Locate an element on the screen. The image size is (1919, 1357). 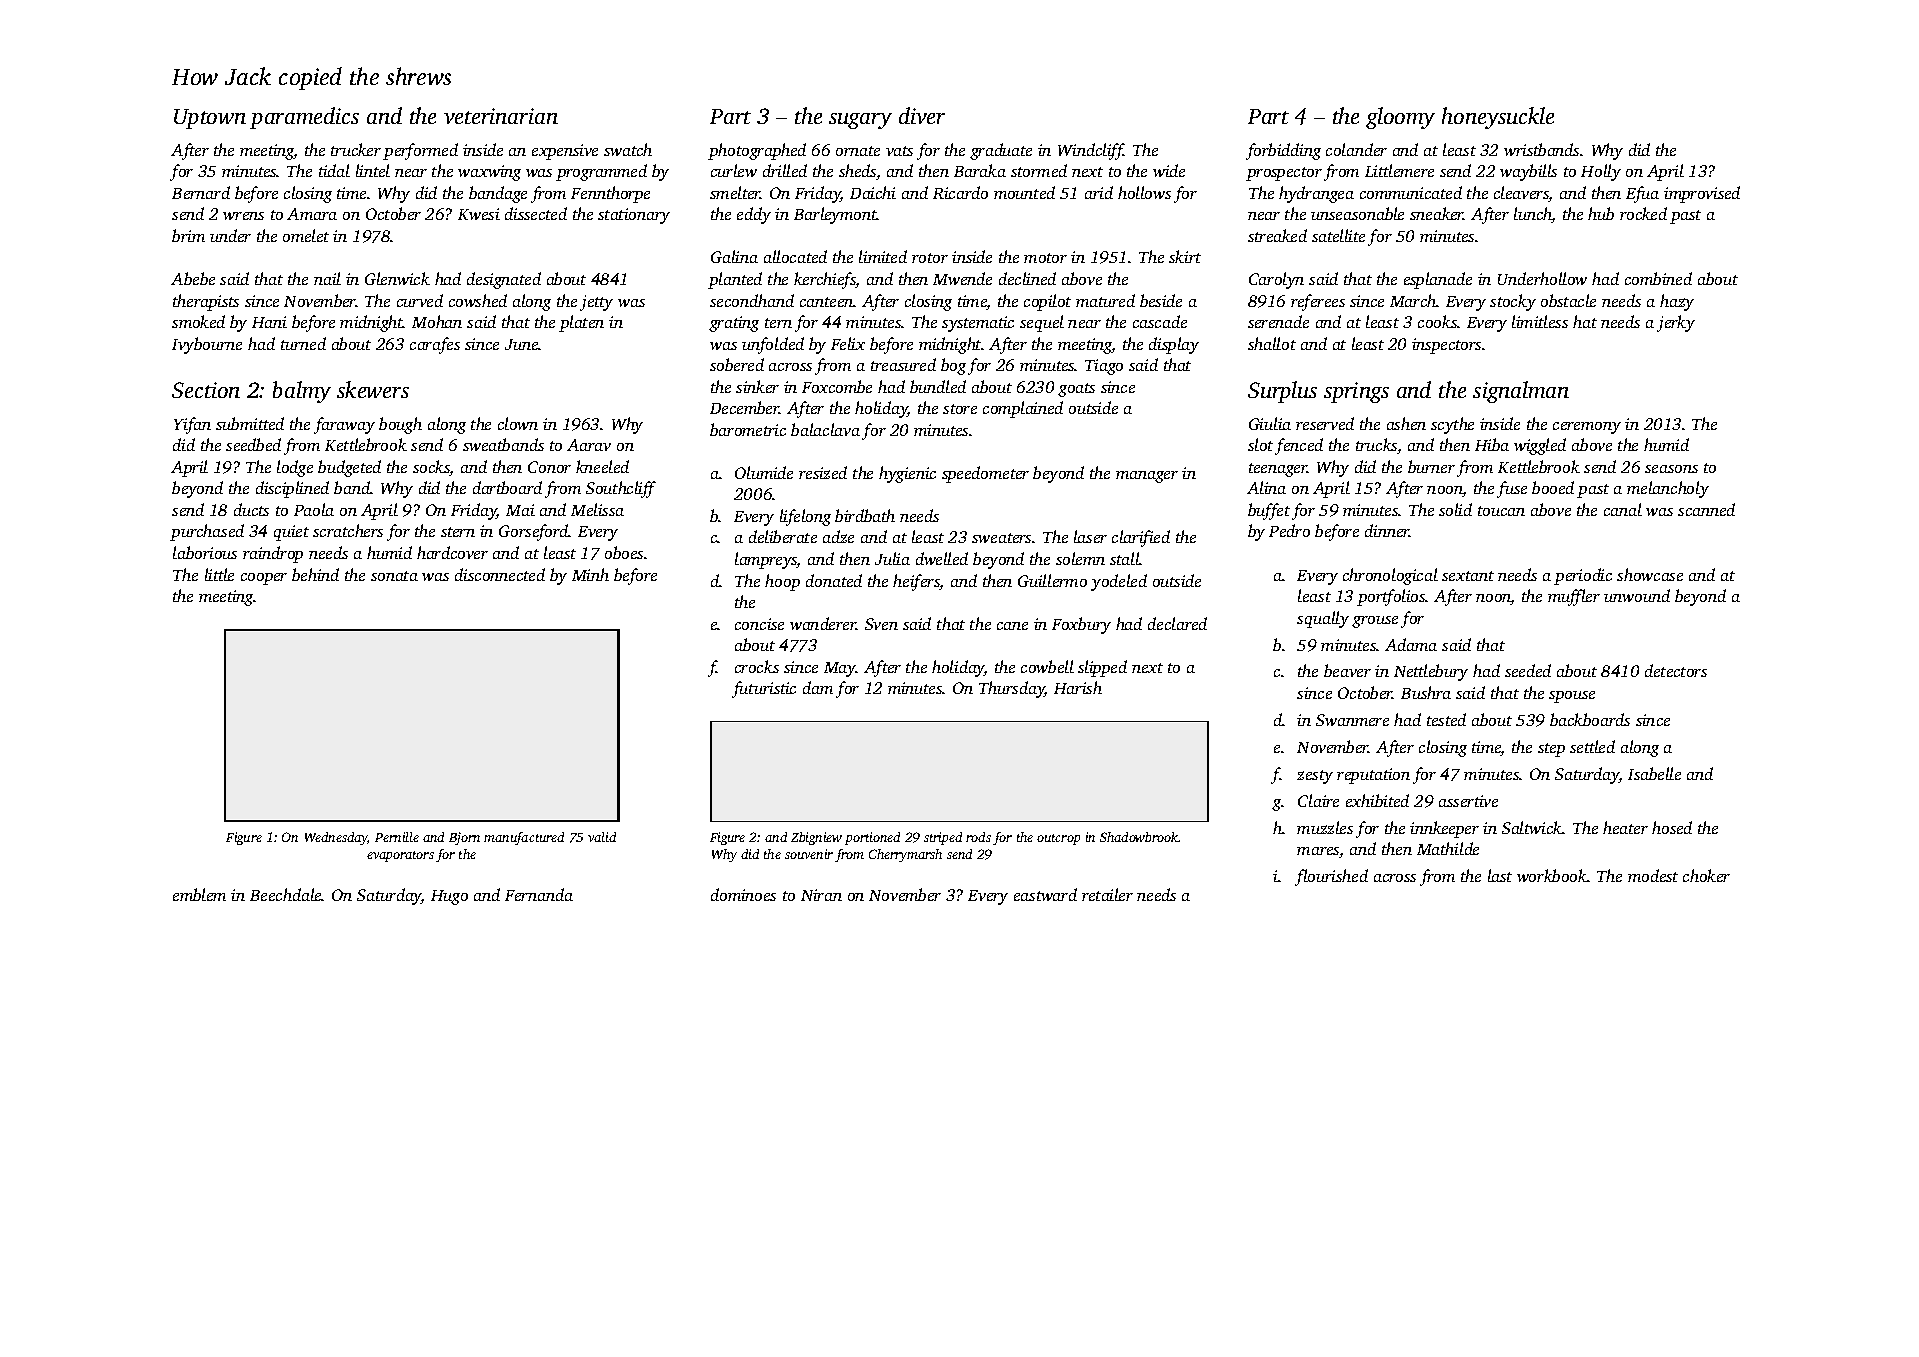
budgeted is located at coordinates (349, 468).
